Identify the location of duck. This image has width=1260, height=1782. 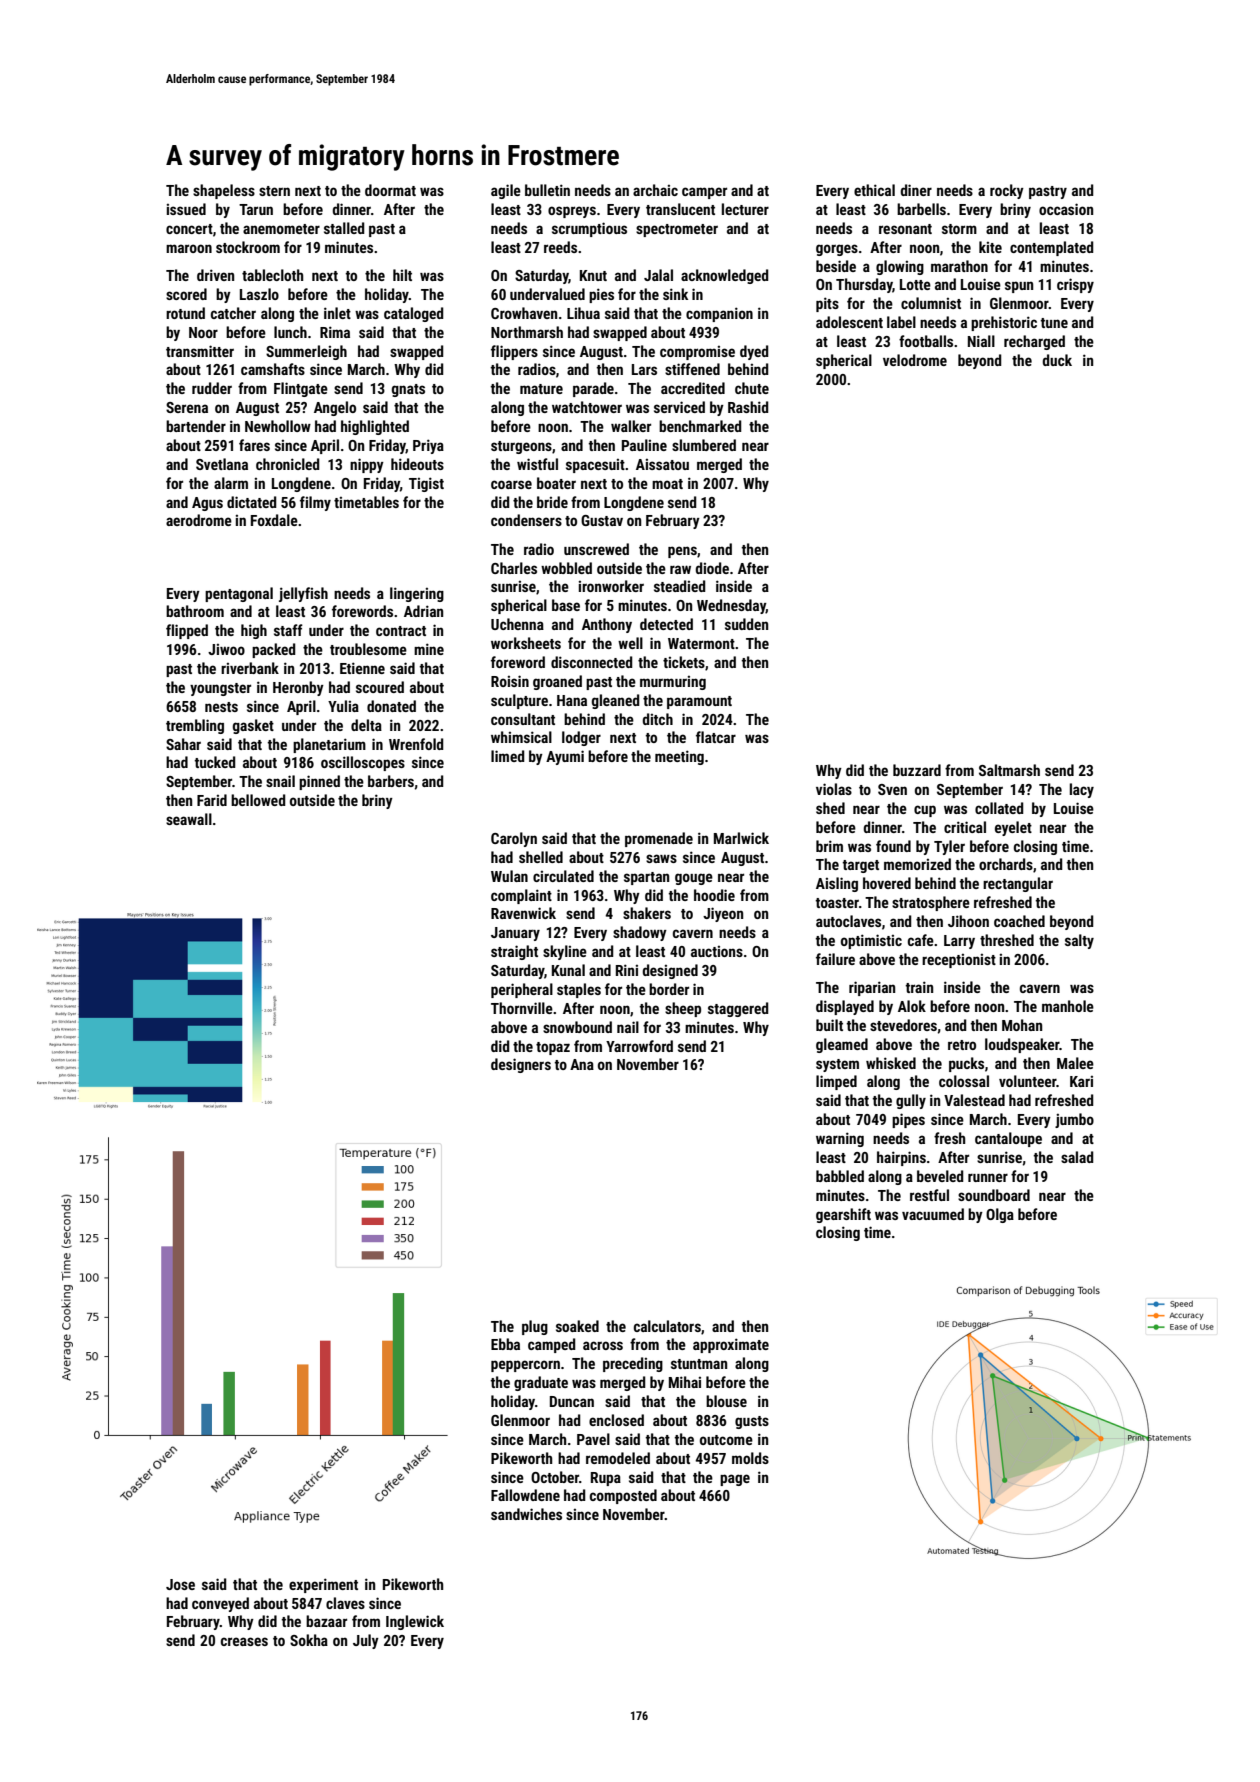
(1057, 360).
